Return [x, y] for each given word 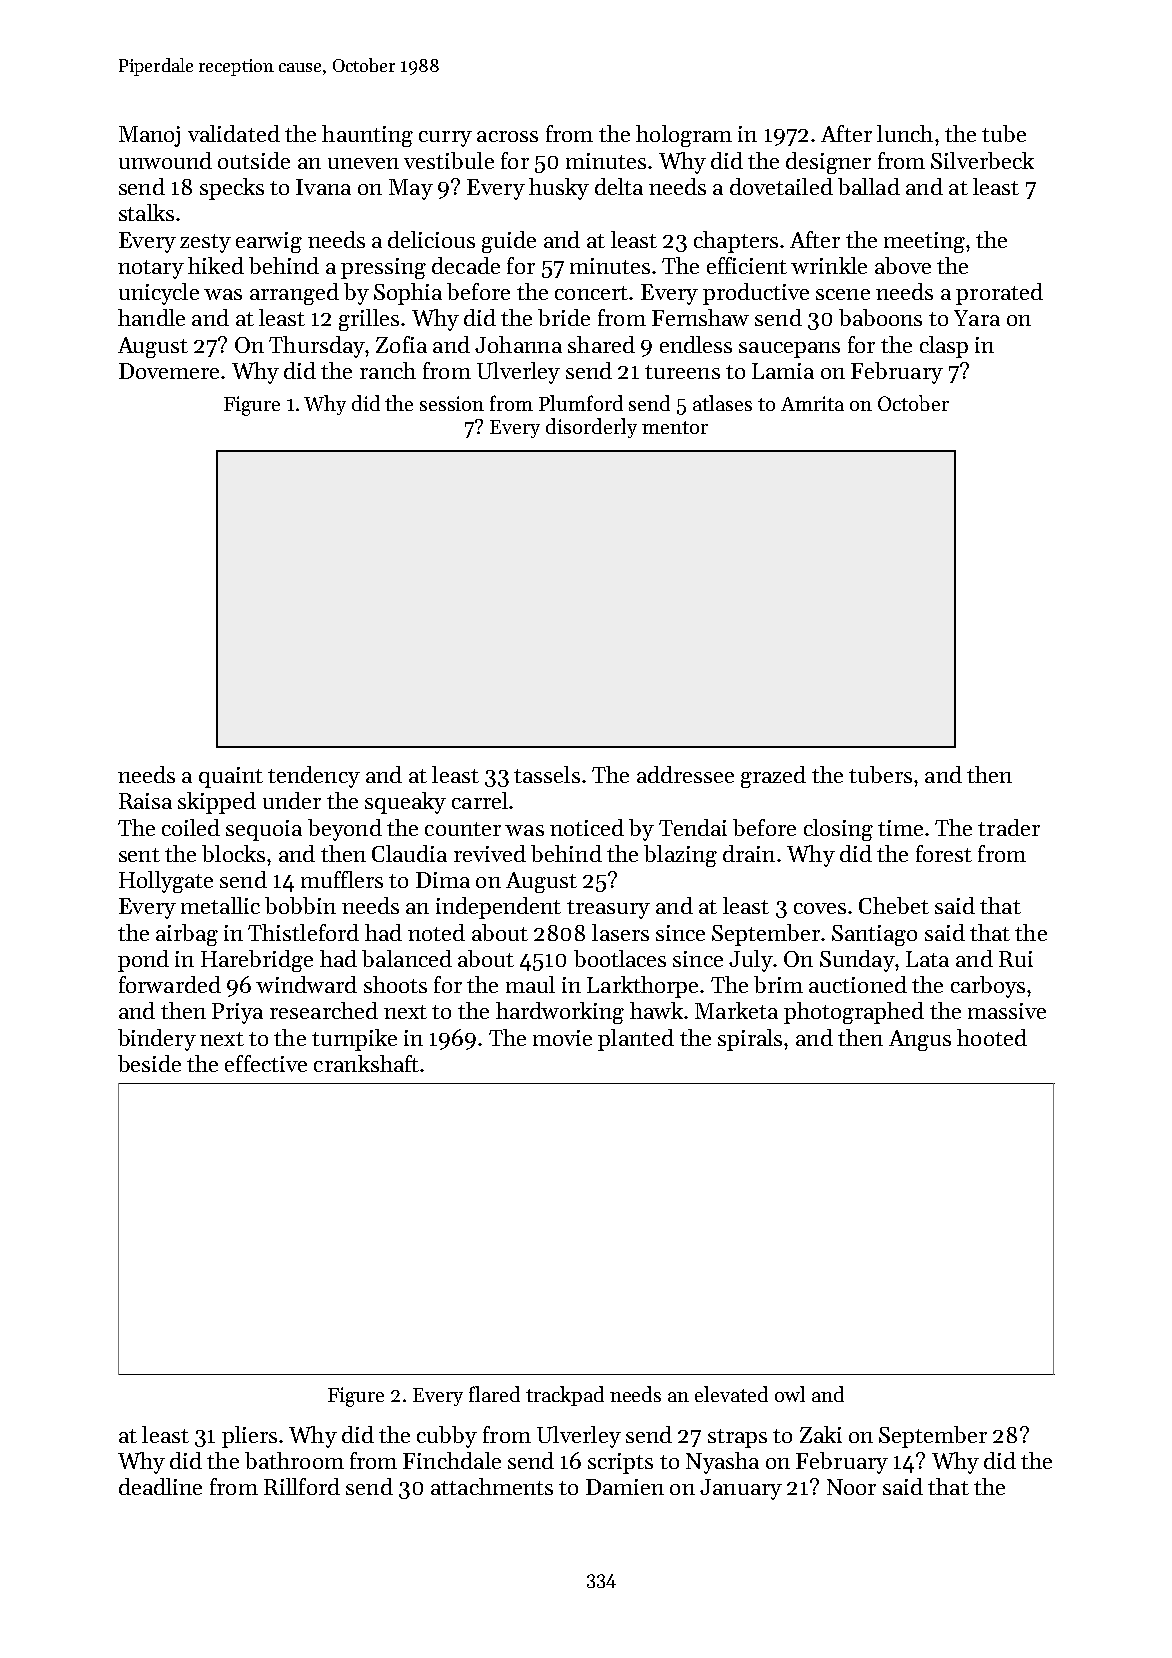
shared [601, 344]
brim [778, 984]
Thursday [317, 347]
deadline [160, 1486]
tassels [547, 774]
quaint [231, 777]
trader [1009, 827]
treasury [608, 909]
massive [1007, 1011]
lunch [905, 133]
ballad [869, 186]
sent [139, 855]
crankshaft [366, 1063]
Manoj [149, 136]
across [507, 136]
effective [266, 1063]
